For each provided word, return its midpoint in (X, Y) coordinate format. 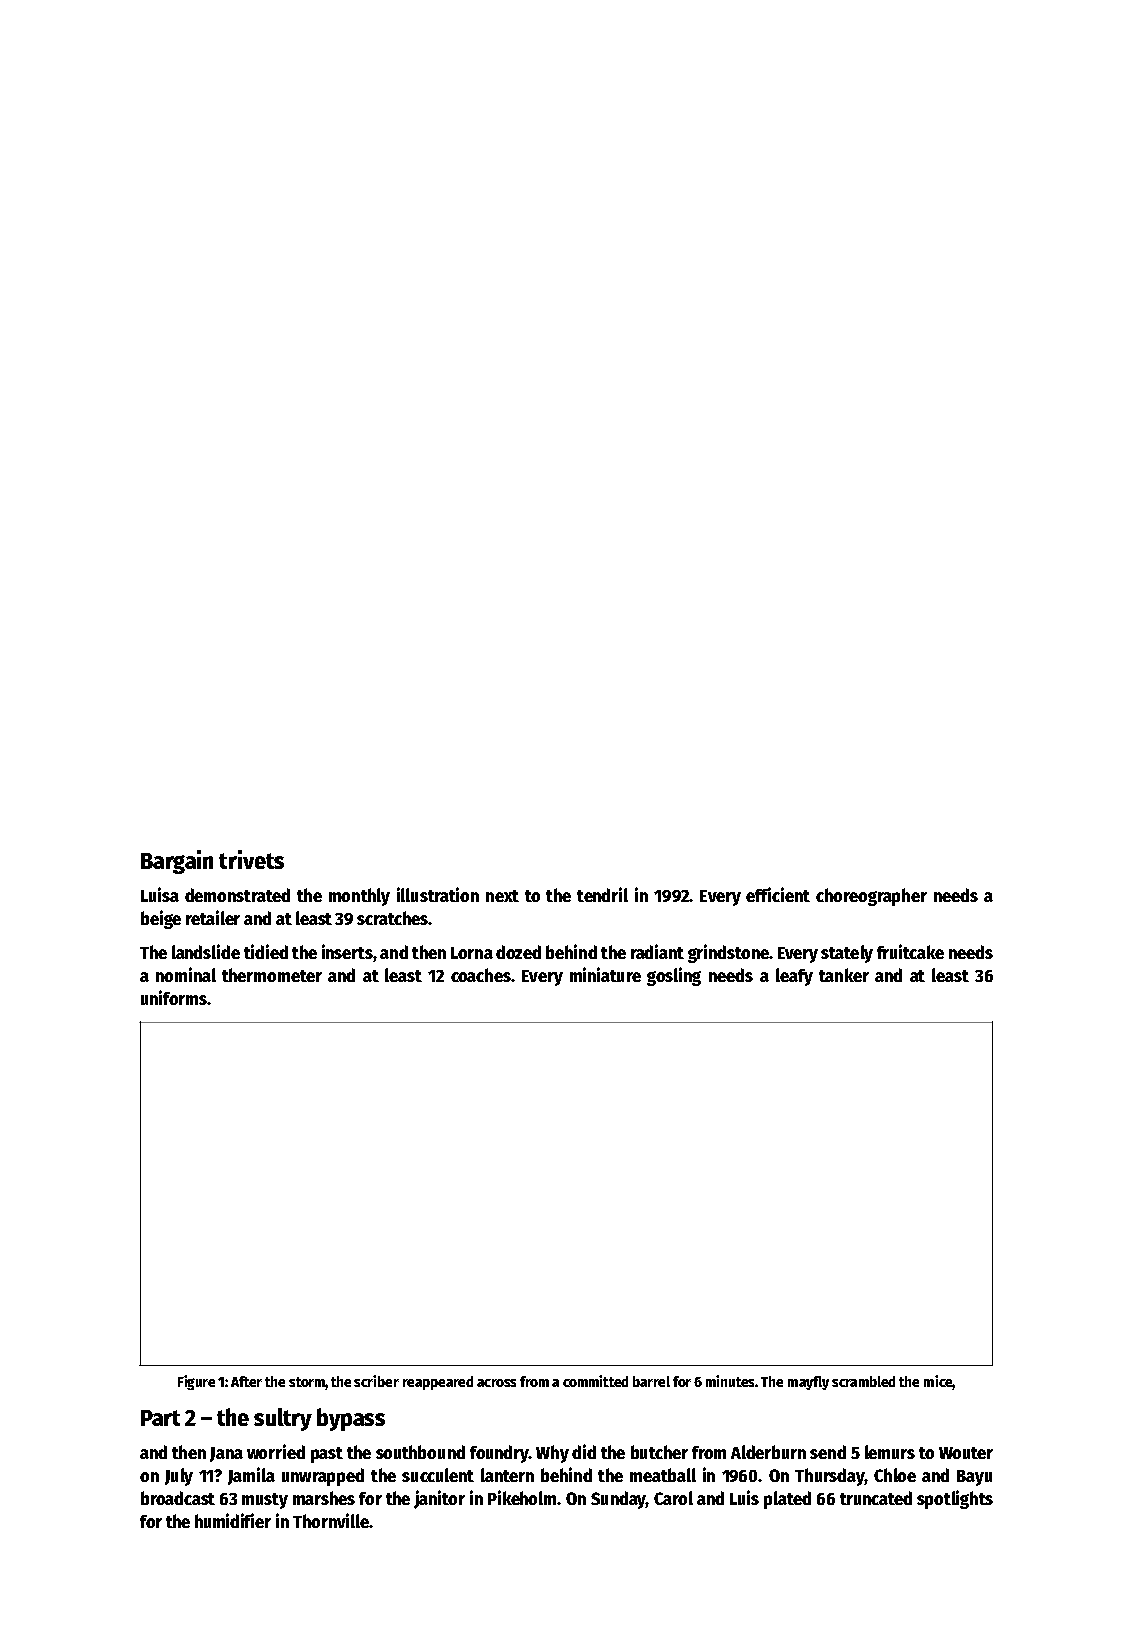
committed (595, 1381)
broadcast (178, 1498)
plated (787, 1500)
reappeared (438, 1383)
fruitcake (910, 951)
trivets (251, 859)
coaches (481, 975)
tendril (602, 894)
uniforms (174, 997)
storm (307, 1382)
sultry (283, 1419)
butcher (659, 1452)
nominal (186, 974)
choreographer (871, 897)
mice (938, 1381)
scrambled (863, 1381)
